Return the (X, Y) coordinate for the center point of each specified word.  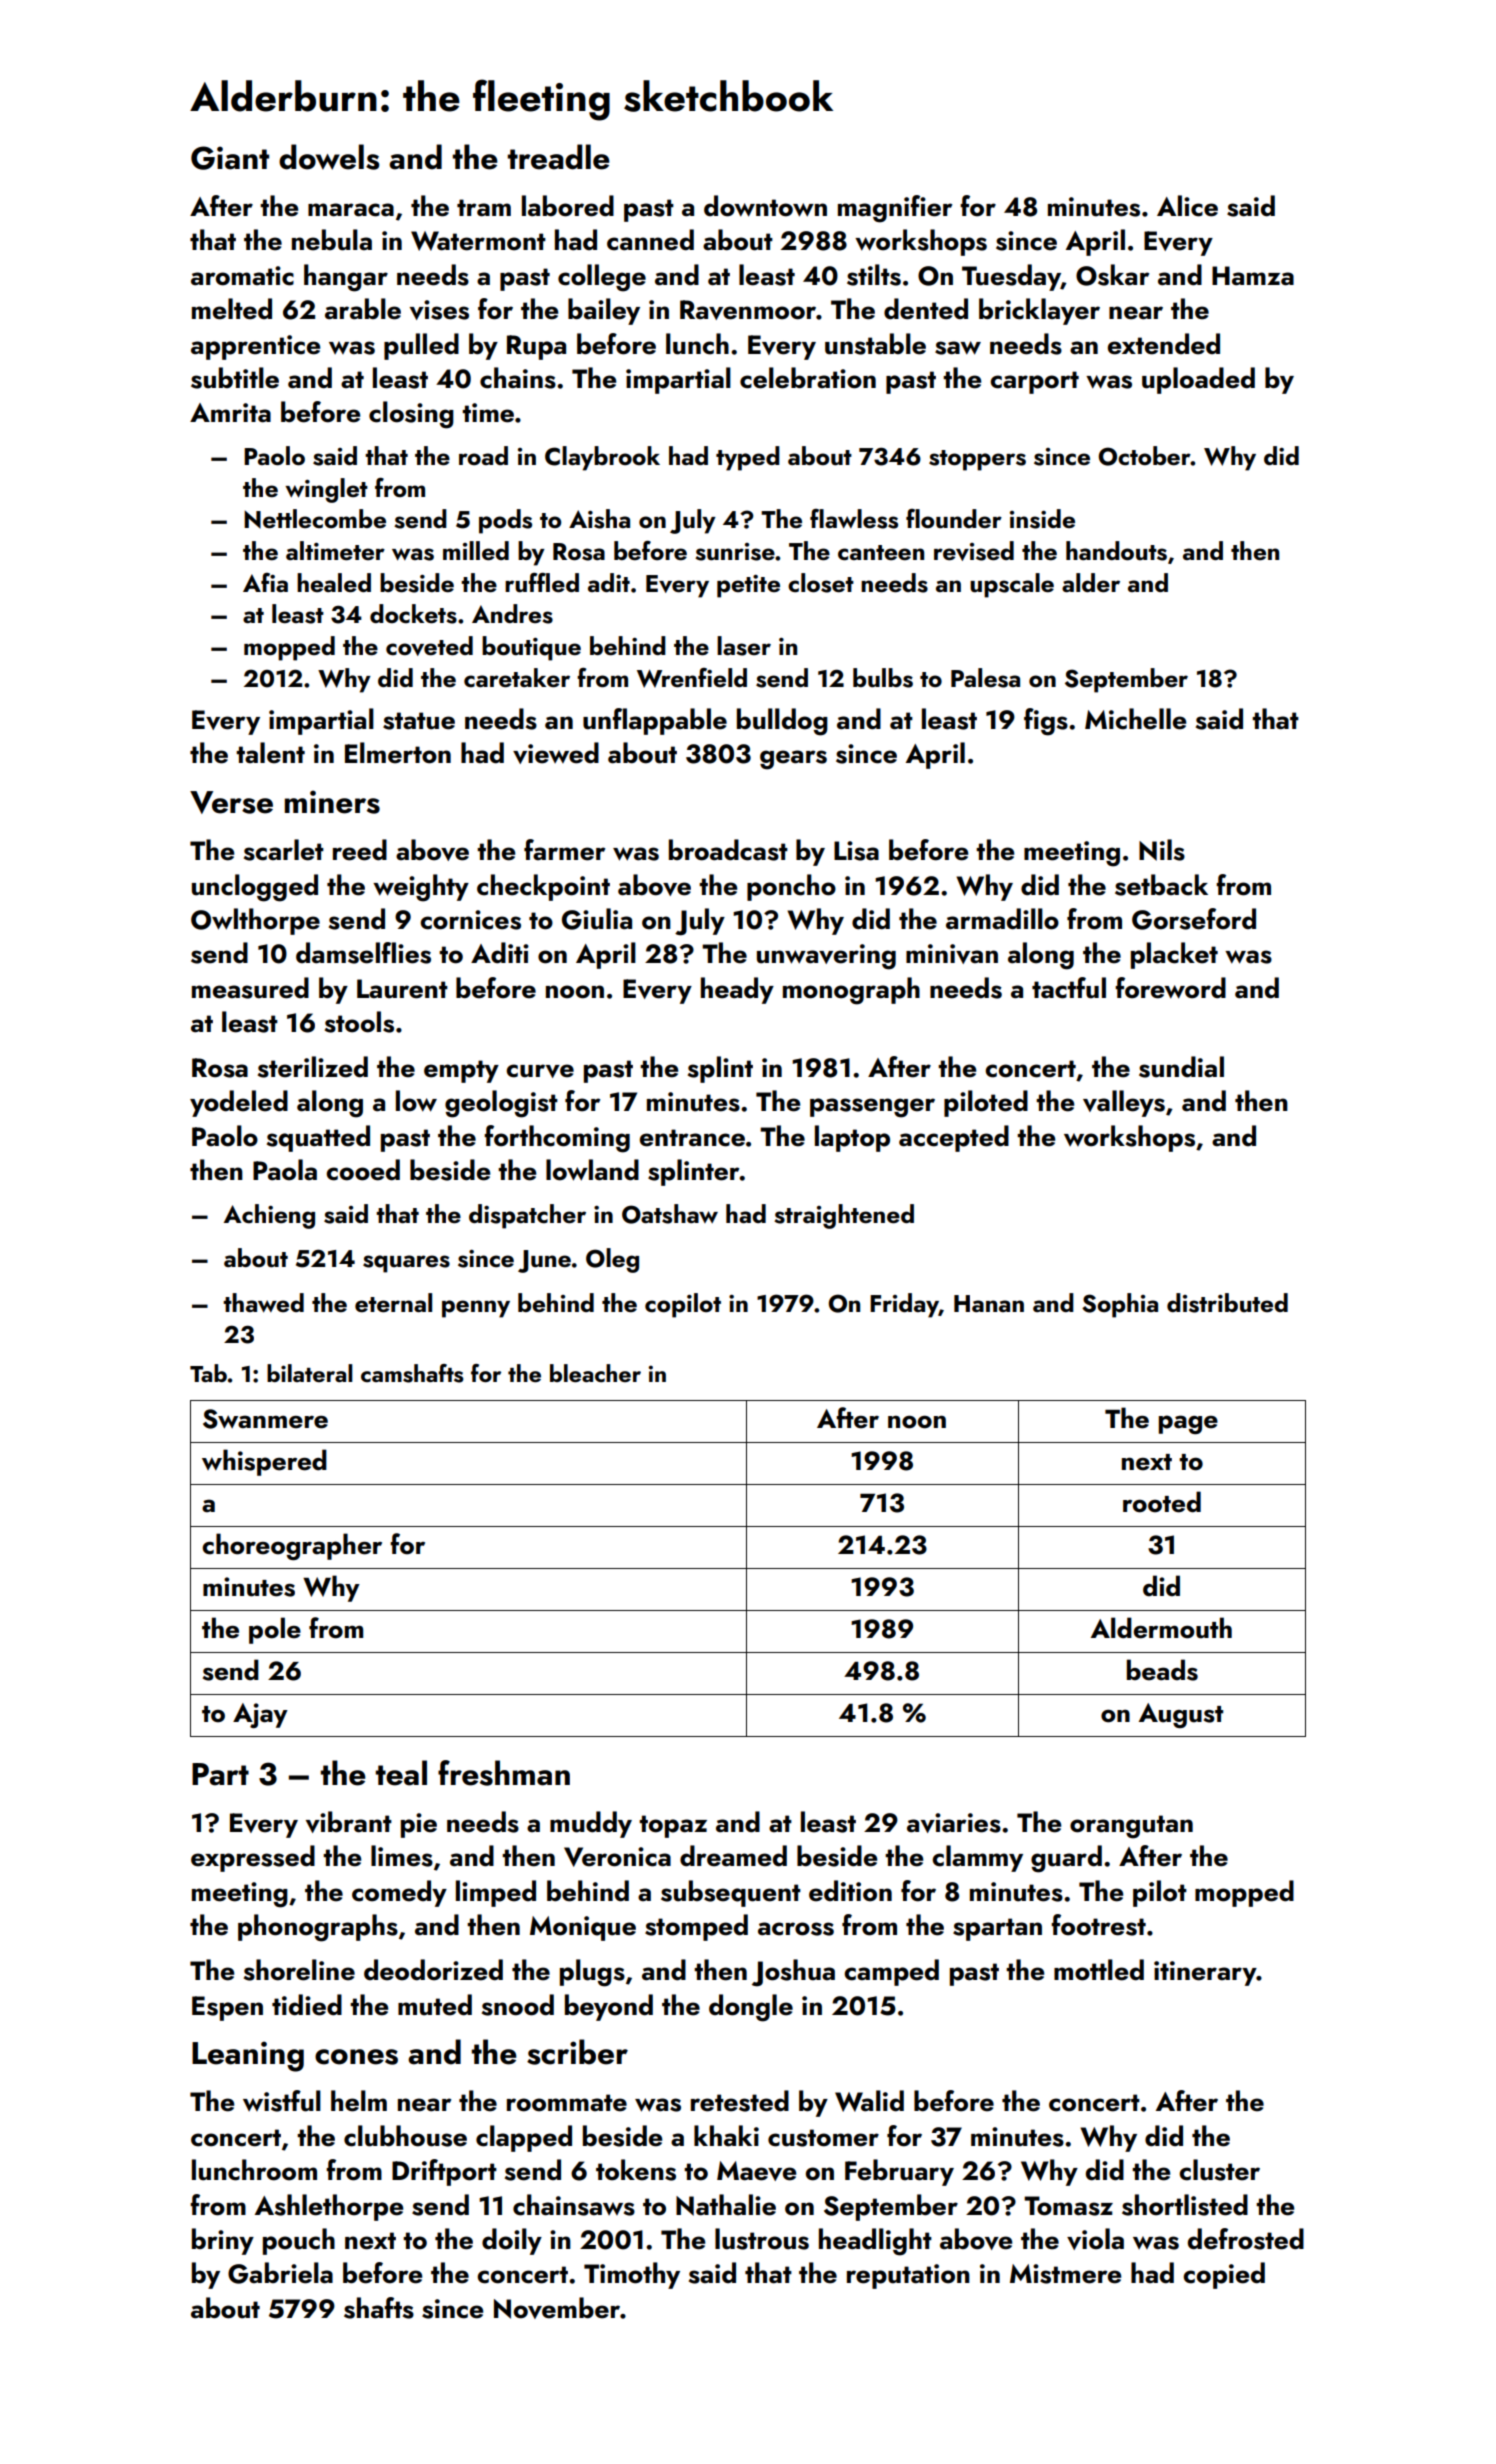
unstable (875, 344)
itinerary (1205, 1973)
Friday (904, 1305)
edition (850, 1891)
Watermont (478, 241)
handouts (1116, 551)
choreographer (292, 1546)
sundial (1181, 1067)
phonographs (318, 1928)
